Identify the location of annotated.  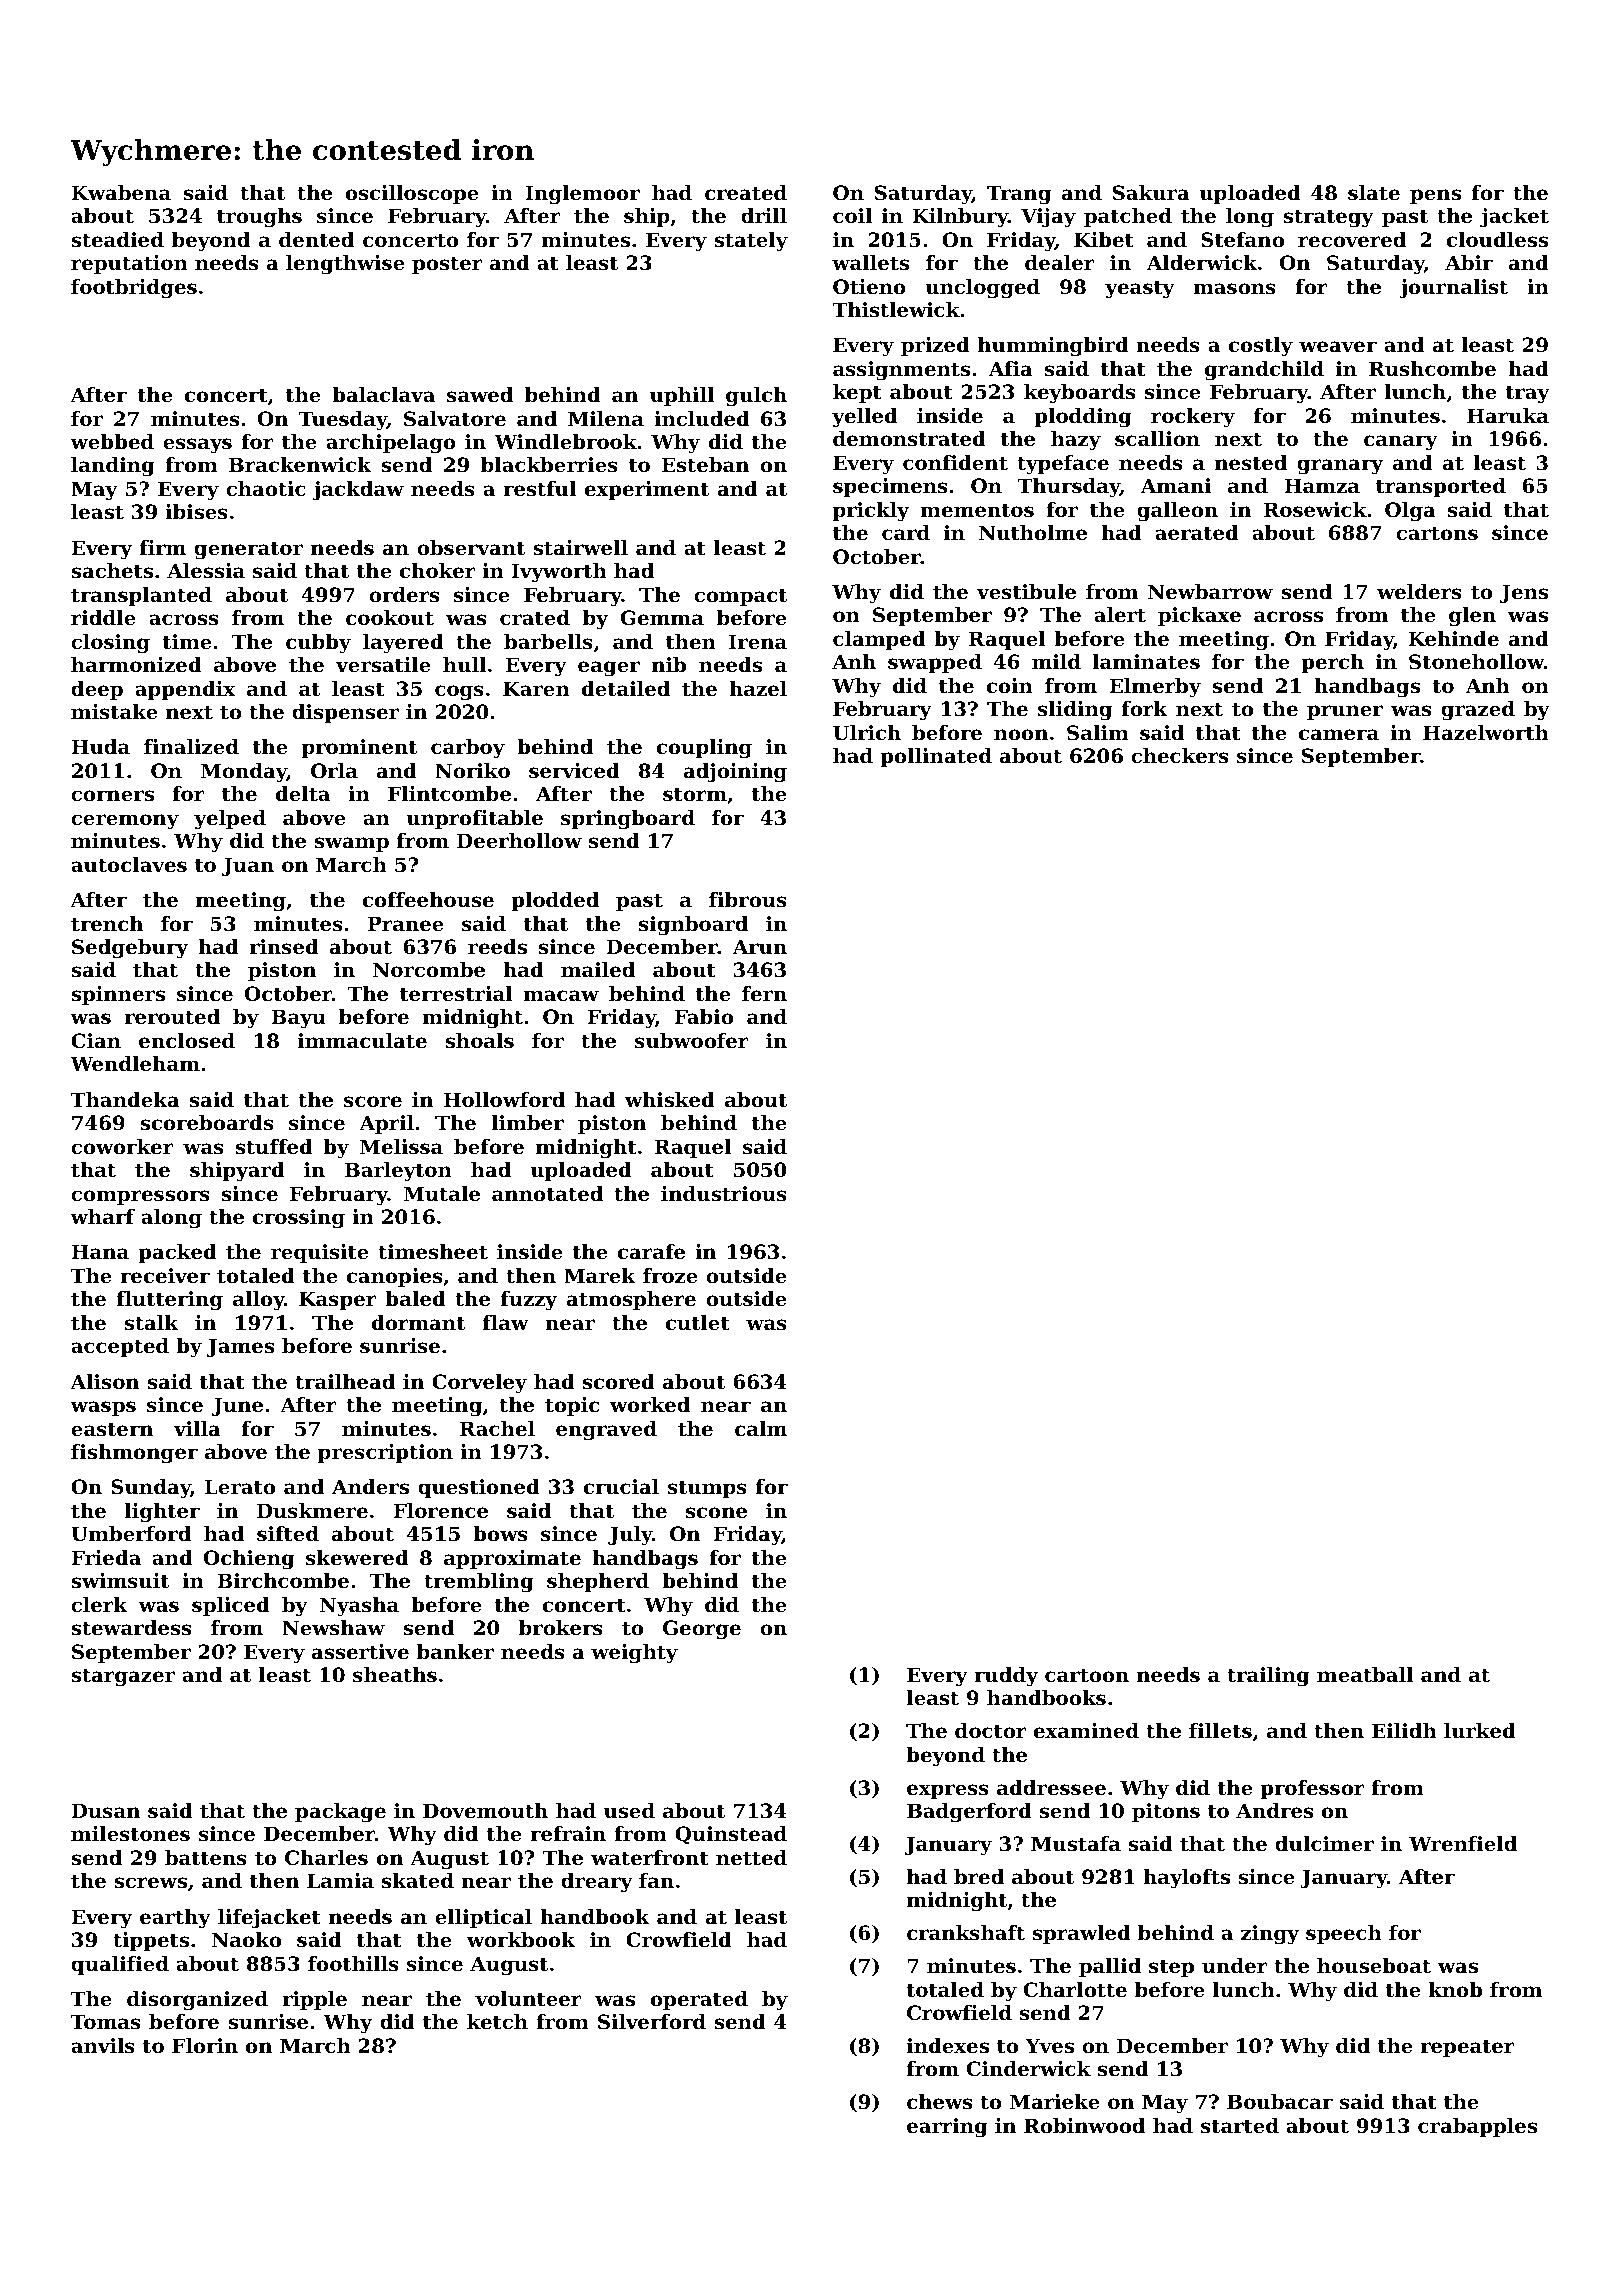
(547, 1194).
